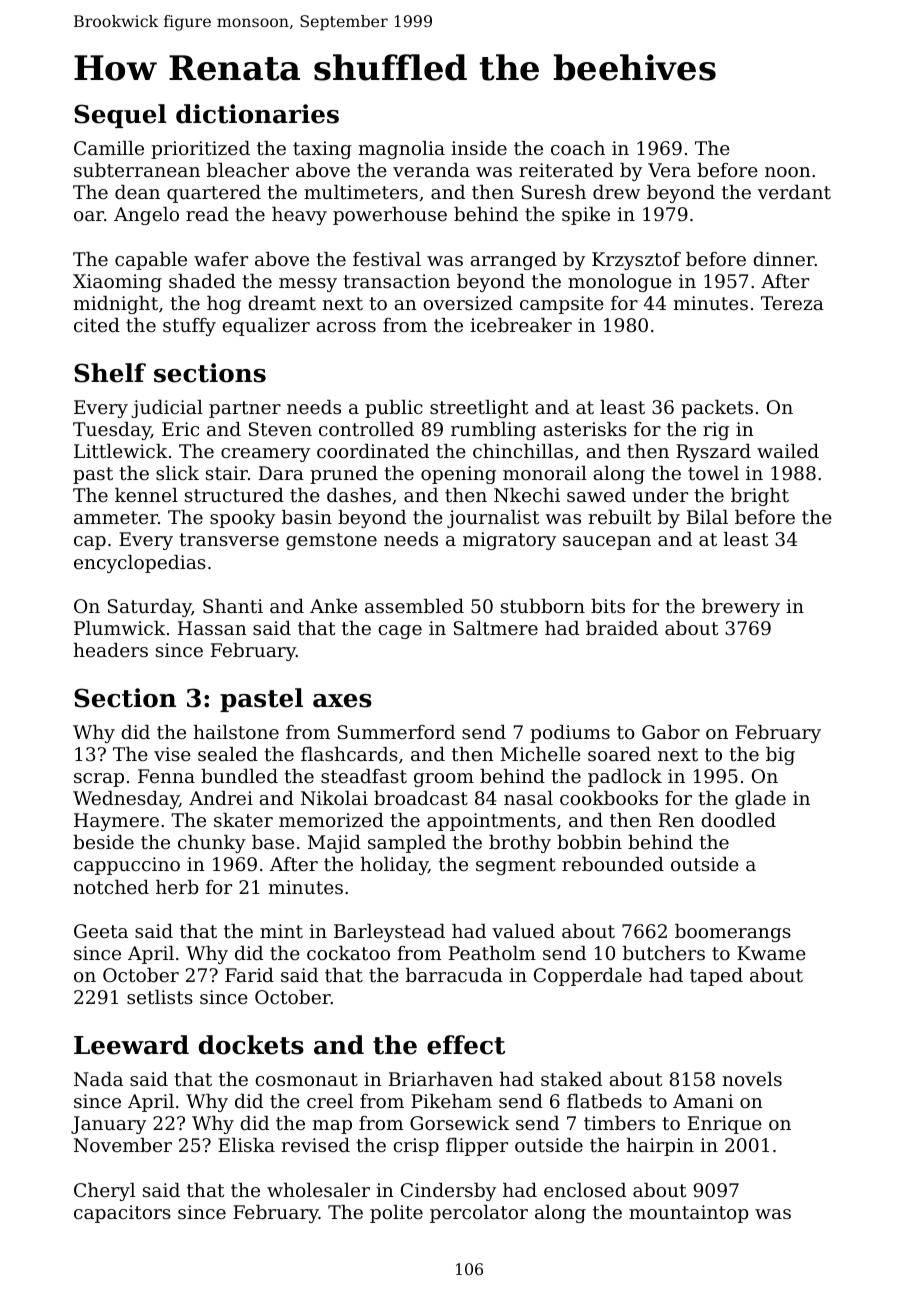 Image resolution: width=908 pixels, height=1316 pixels. Describe the element at coordinates (689, 1214) in the screenshot. I see `mountaintop` at that location.
